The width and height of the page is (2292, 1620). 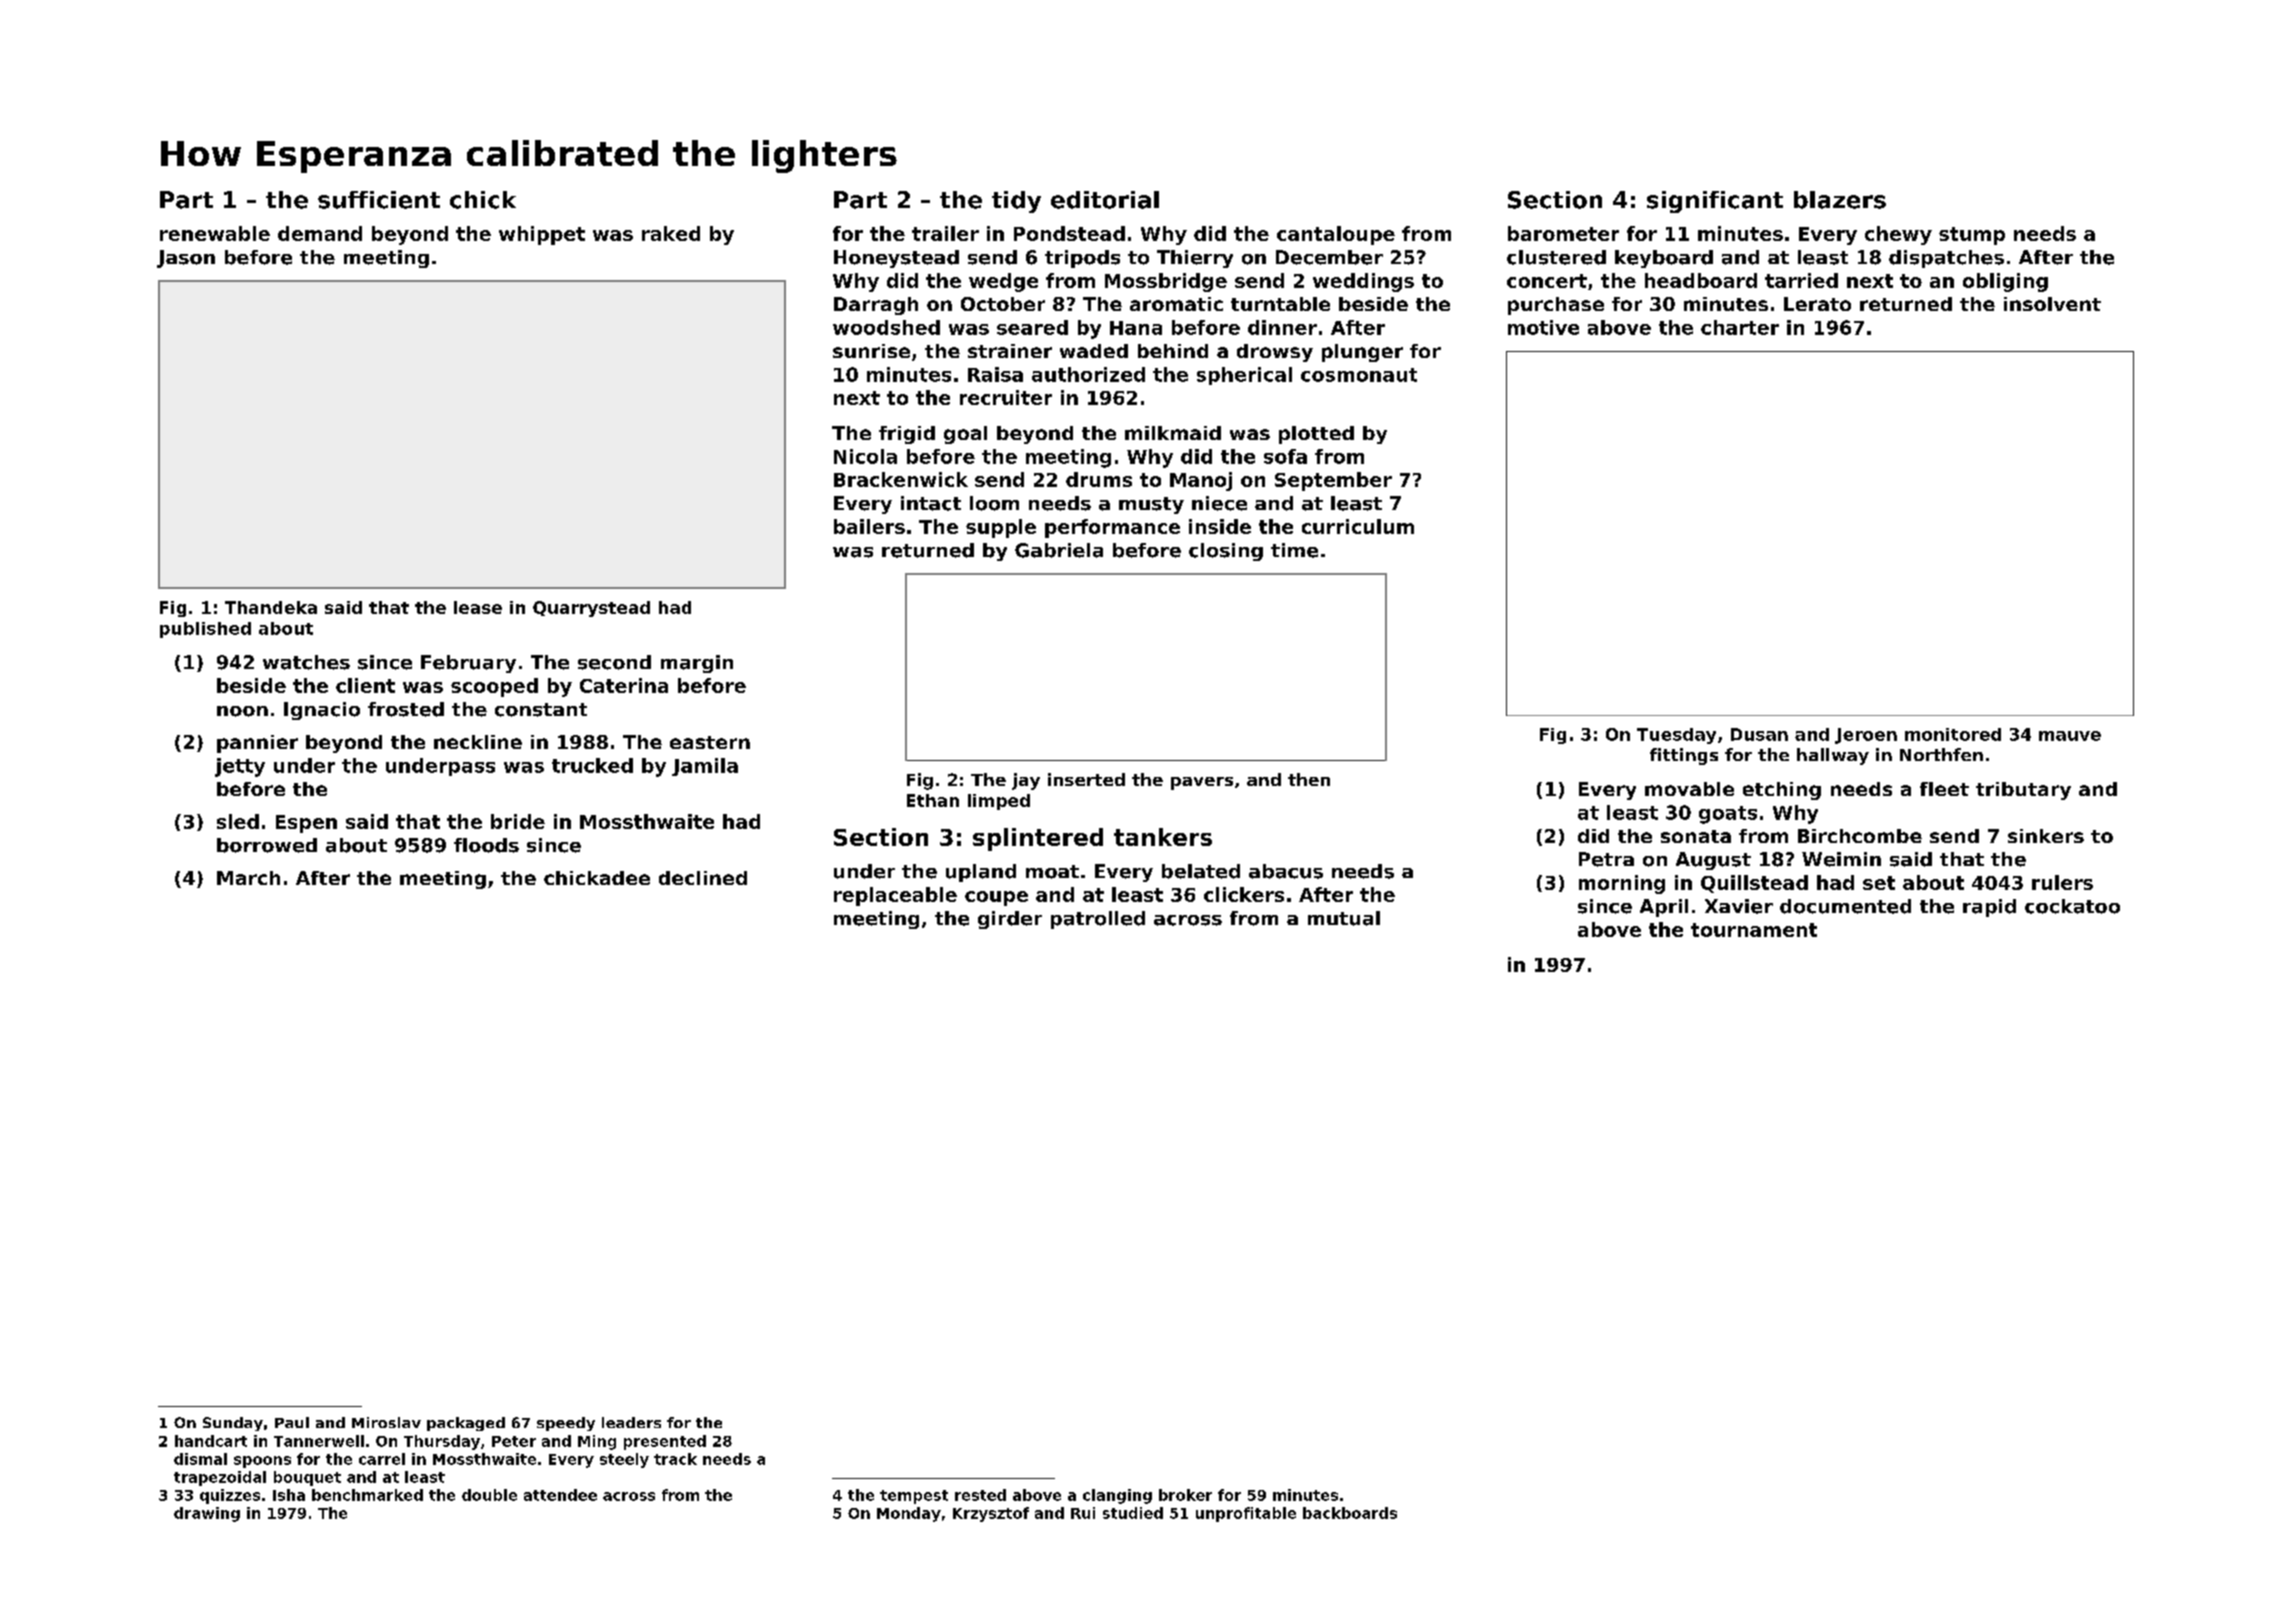 I want to click on backboards, so click(x=1350, y=1513).
